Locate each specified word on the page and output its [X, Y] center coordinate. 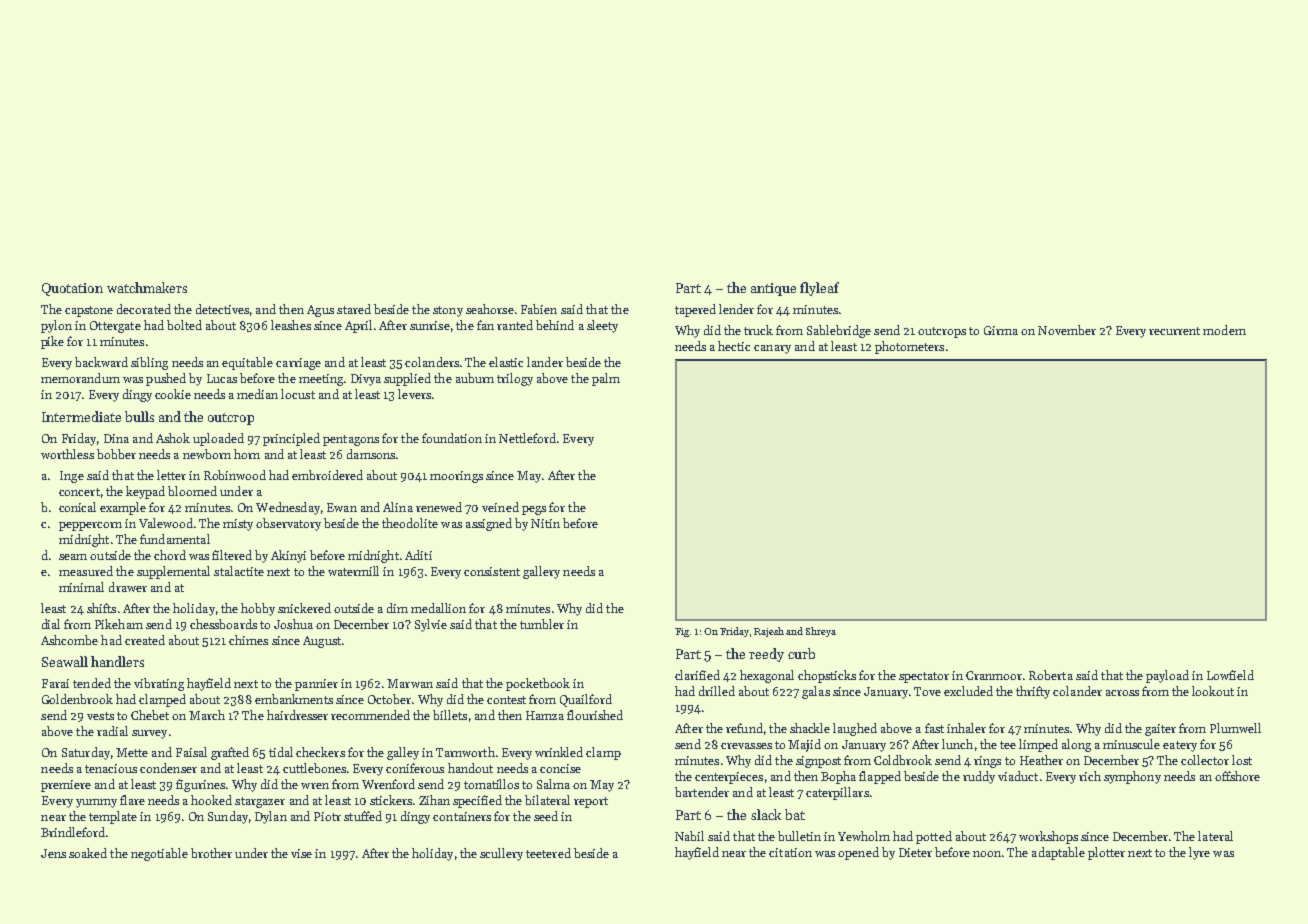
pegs [534, 510]
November [1067, 330]
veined [500, 507]
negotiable [159, 854]
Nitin [545, 523]
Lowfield [1230, 675]
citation [790, 852]
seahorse [490, 309]
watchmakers [147, 287]
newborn [207, 454]
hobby [258, 609]
